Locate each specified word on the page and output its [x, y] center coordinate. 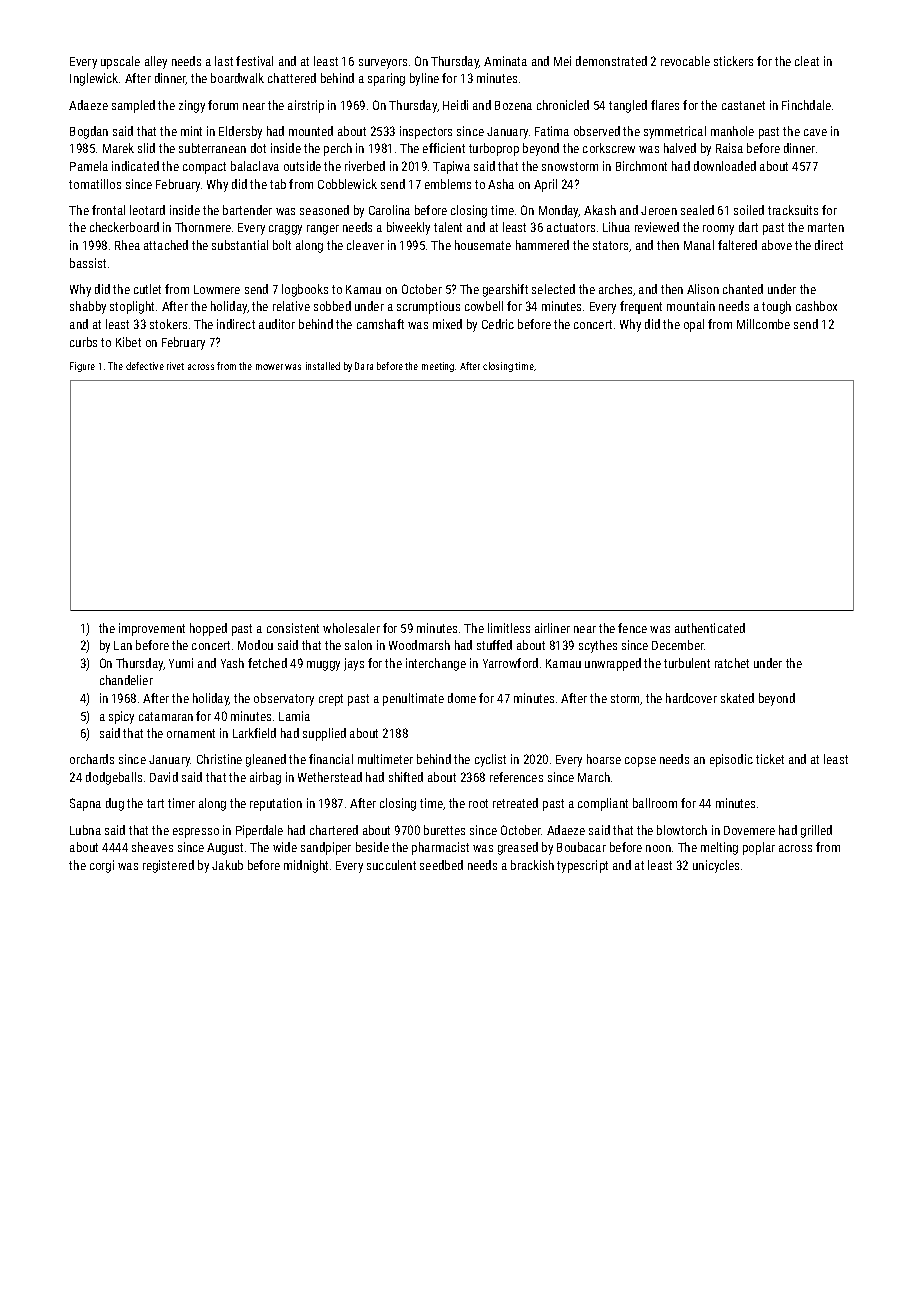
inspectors [426, 132]
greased [518, 848]
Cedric [498, 324]
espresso [196, 833]
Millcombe [763, 324]
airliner [552, 628]
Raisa [729, 148]
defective [145, 366]
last [224, 61]
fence [632, 628]
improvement [152, 629]
